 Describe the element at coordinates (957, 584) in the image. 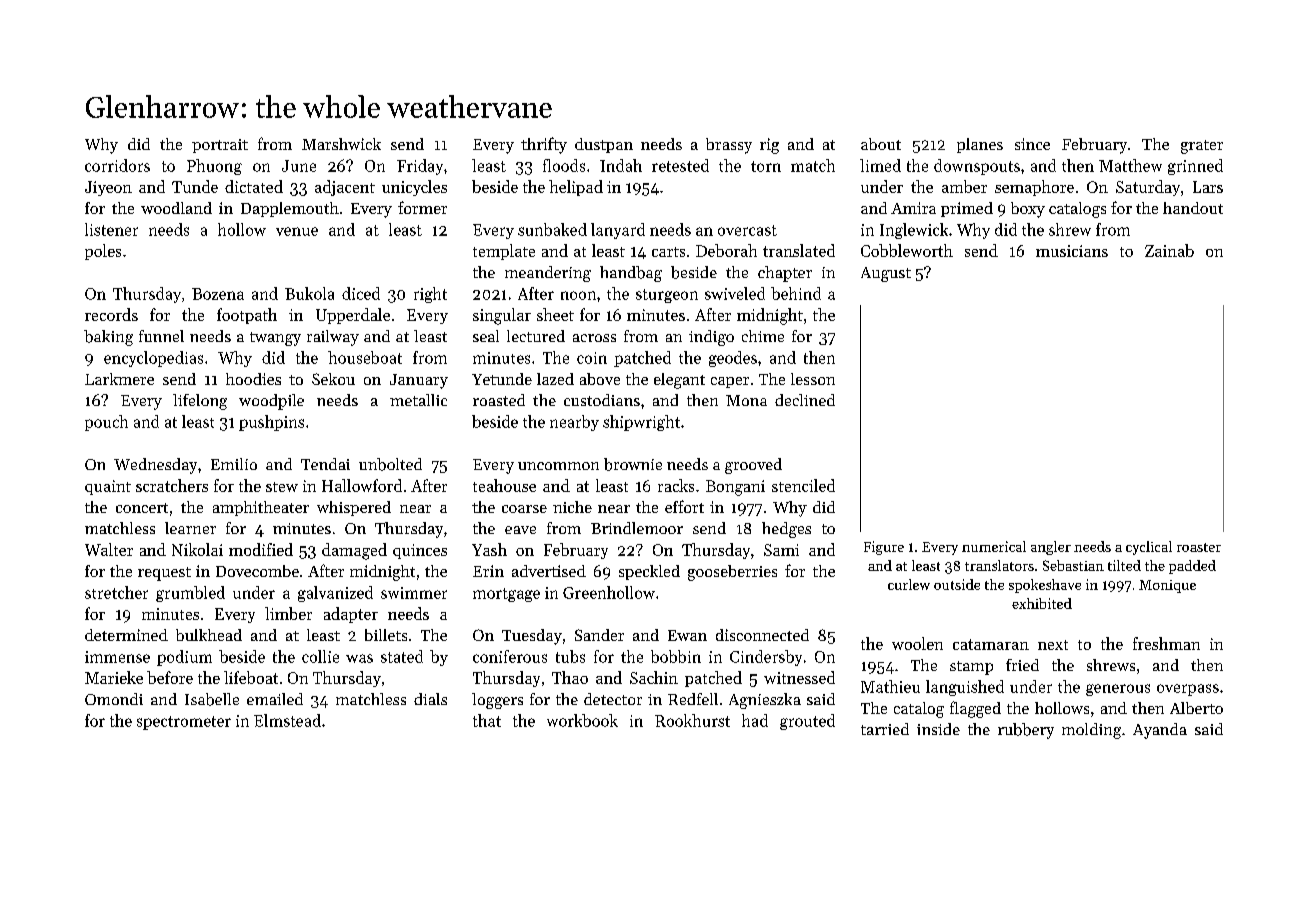

I see `outside` at that location.
